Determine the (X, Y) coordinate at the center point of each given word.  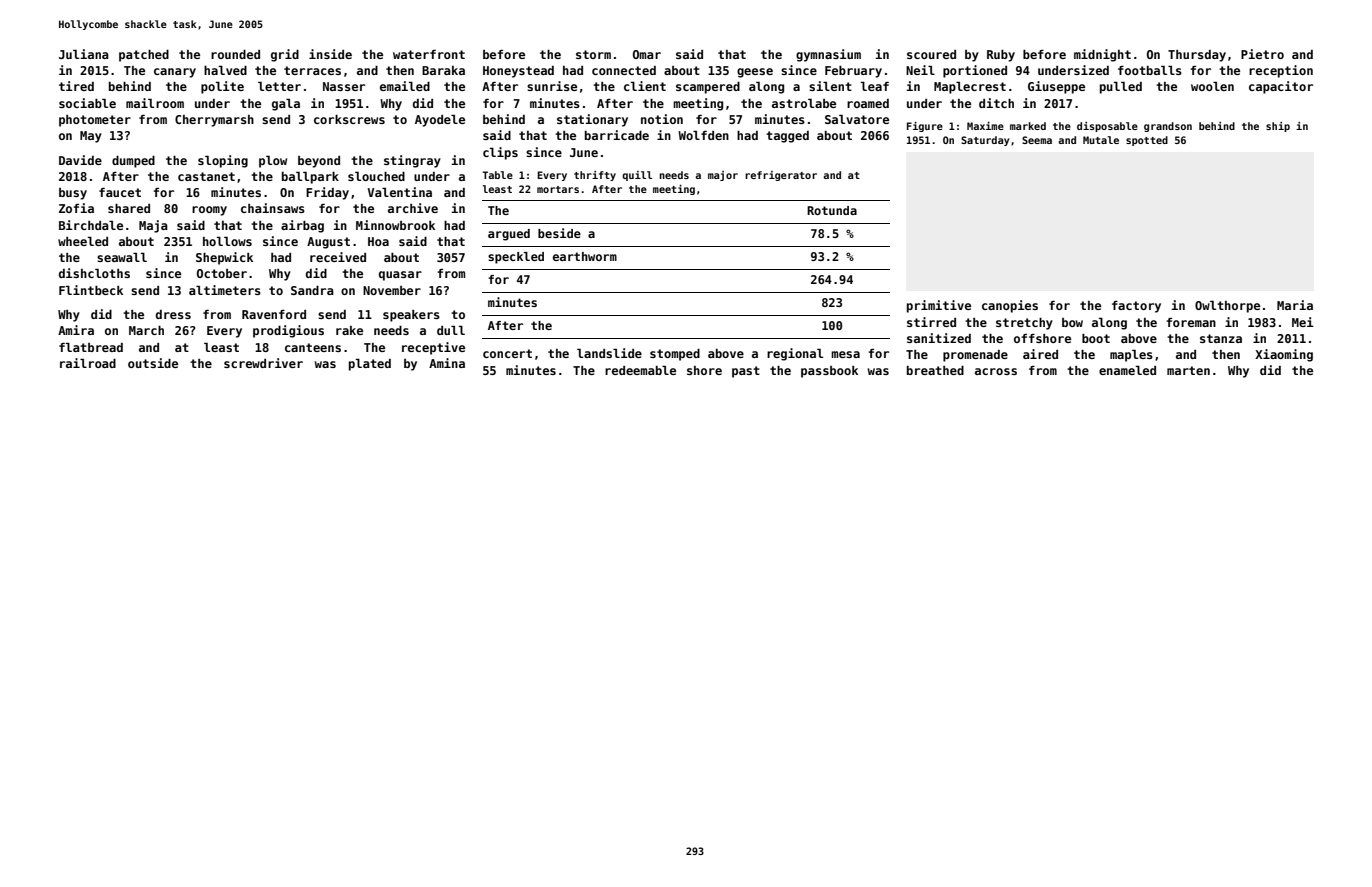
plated (370, 364)
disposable (1107, 127)
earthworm (585, 256)
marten (1188, 370)
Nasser (344, 86)
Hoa (378, 241)
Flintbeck (91, 290)
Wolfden (703, 135)
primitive (939, 306)
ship (1278, 127)
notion (662, 119)
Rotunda (832, 210)
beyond (319, 162)
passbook (829, 372)
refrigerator (781, 176)
